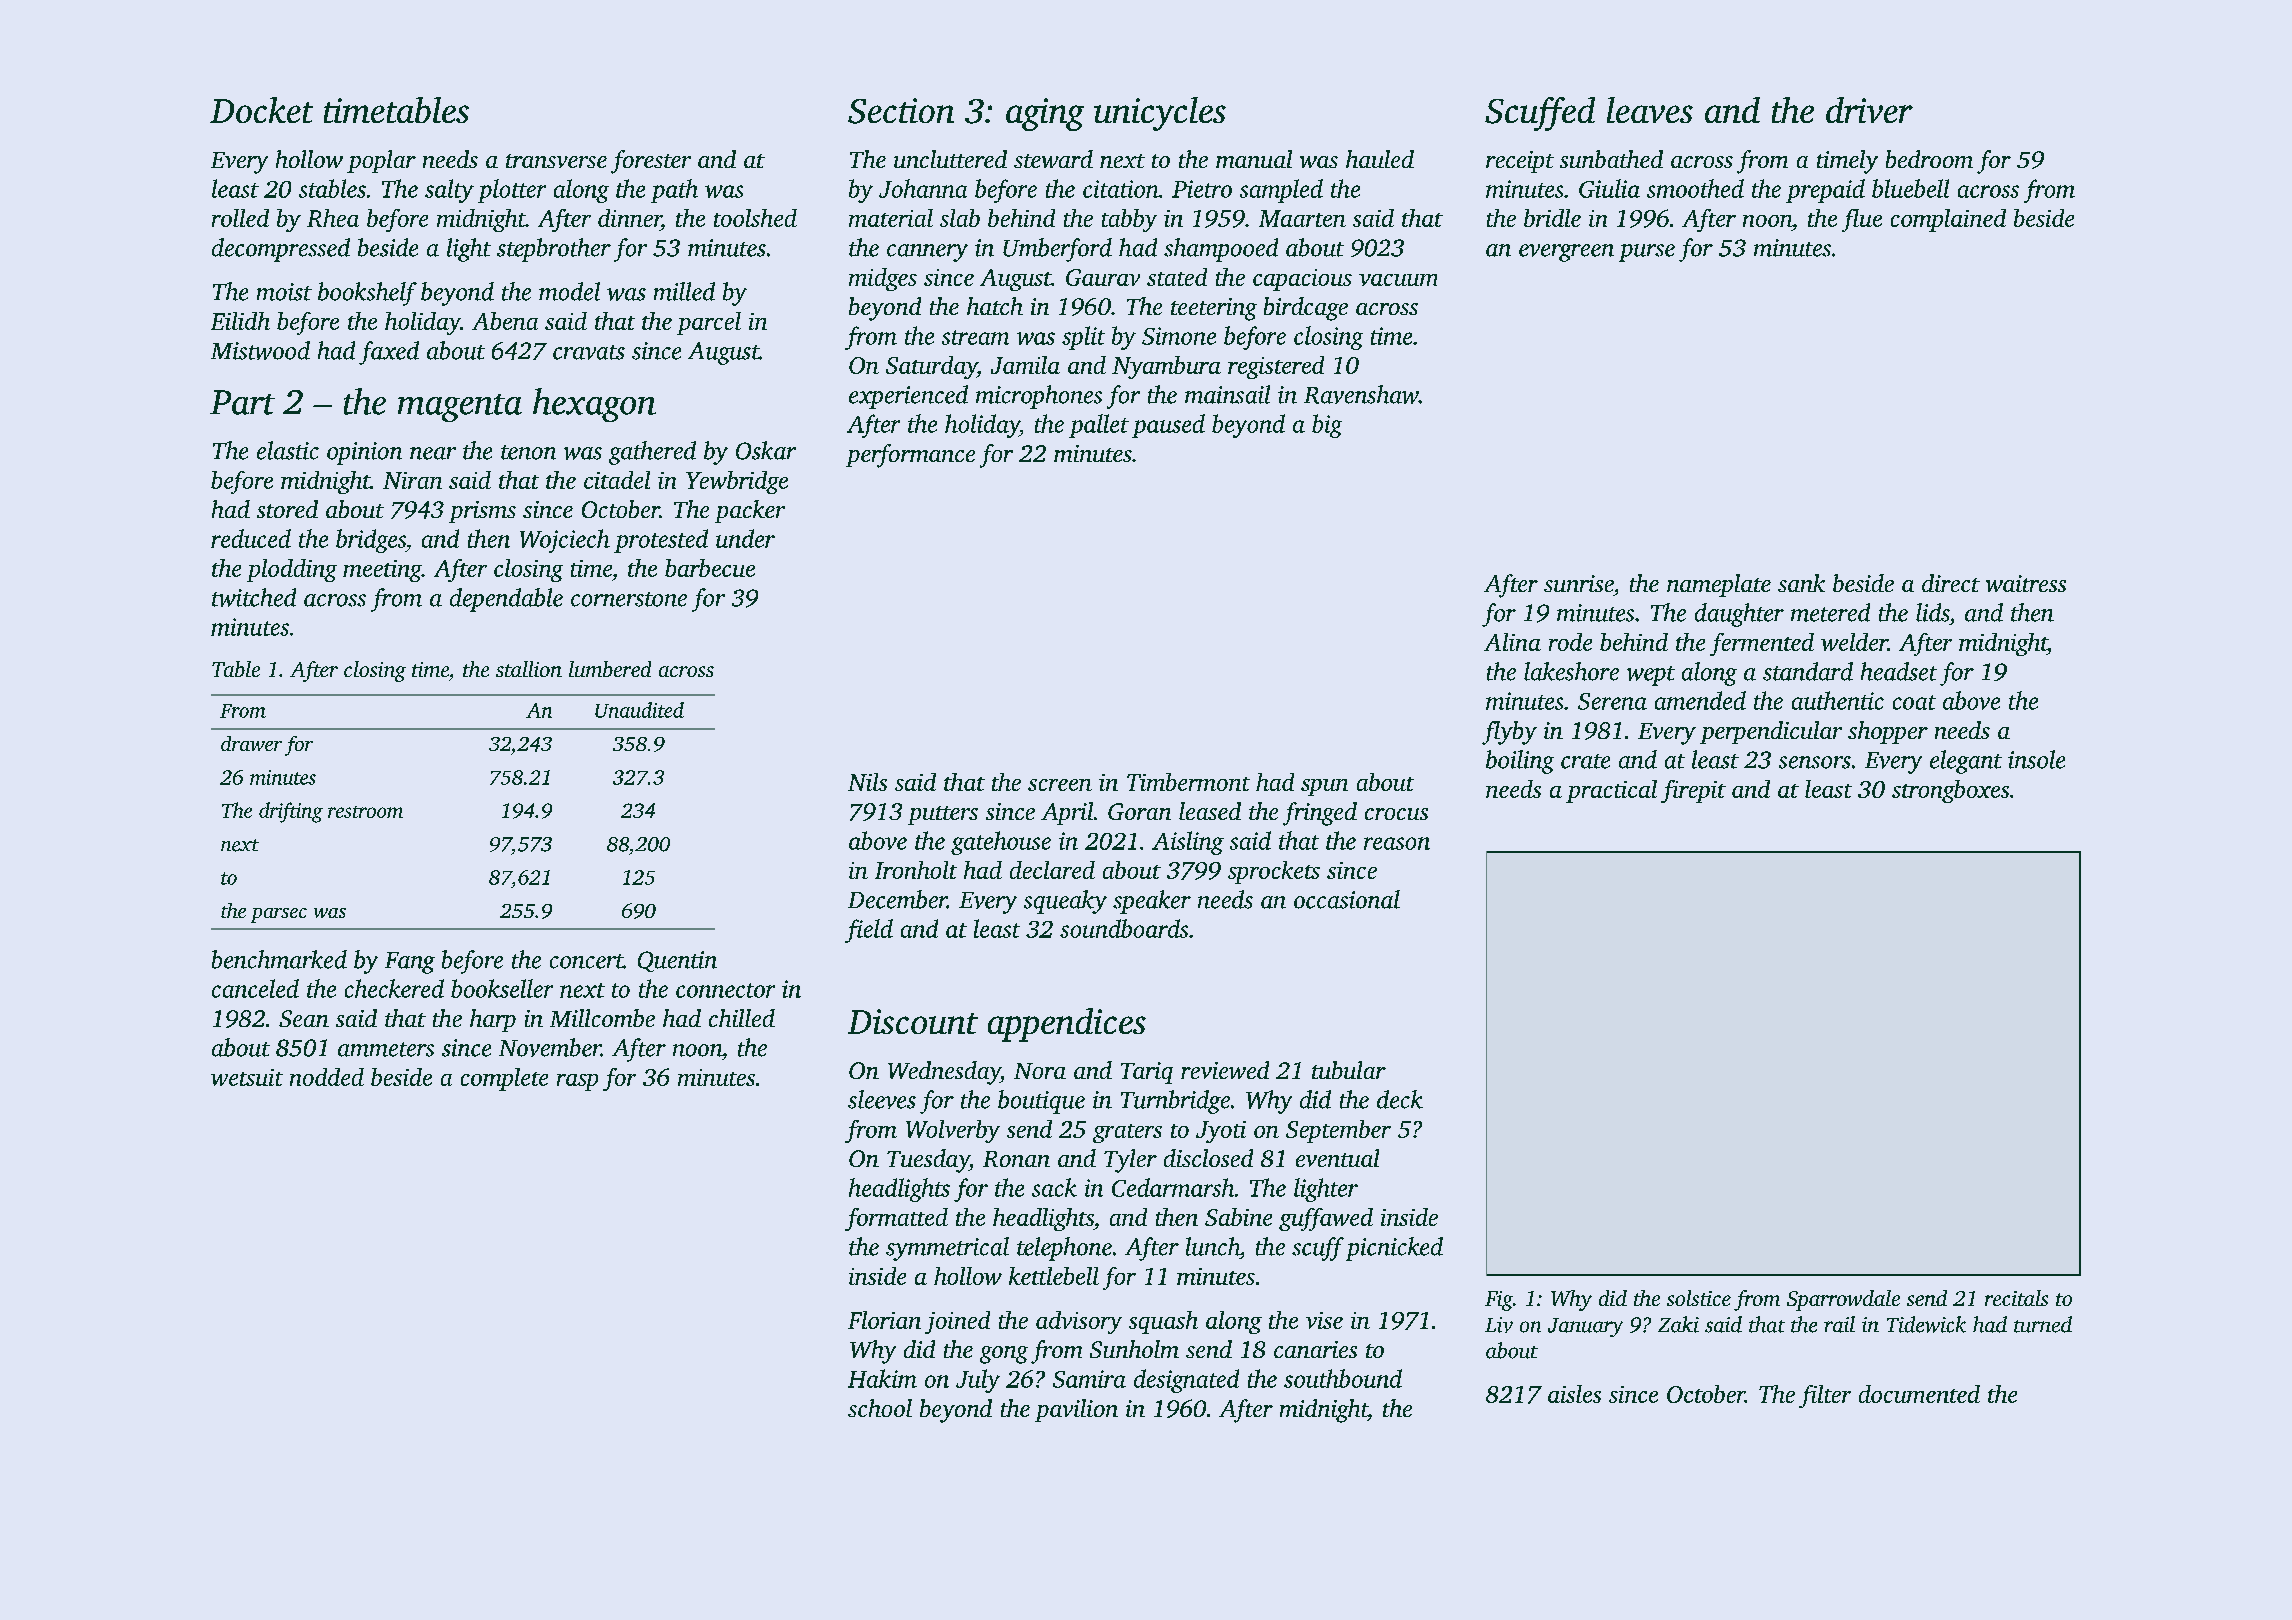  What do you see at coordinates (261, 110) in the screenshot?
I see `Docket` at bounding box center [261, 110].
